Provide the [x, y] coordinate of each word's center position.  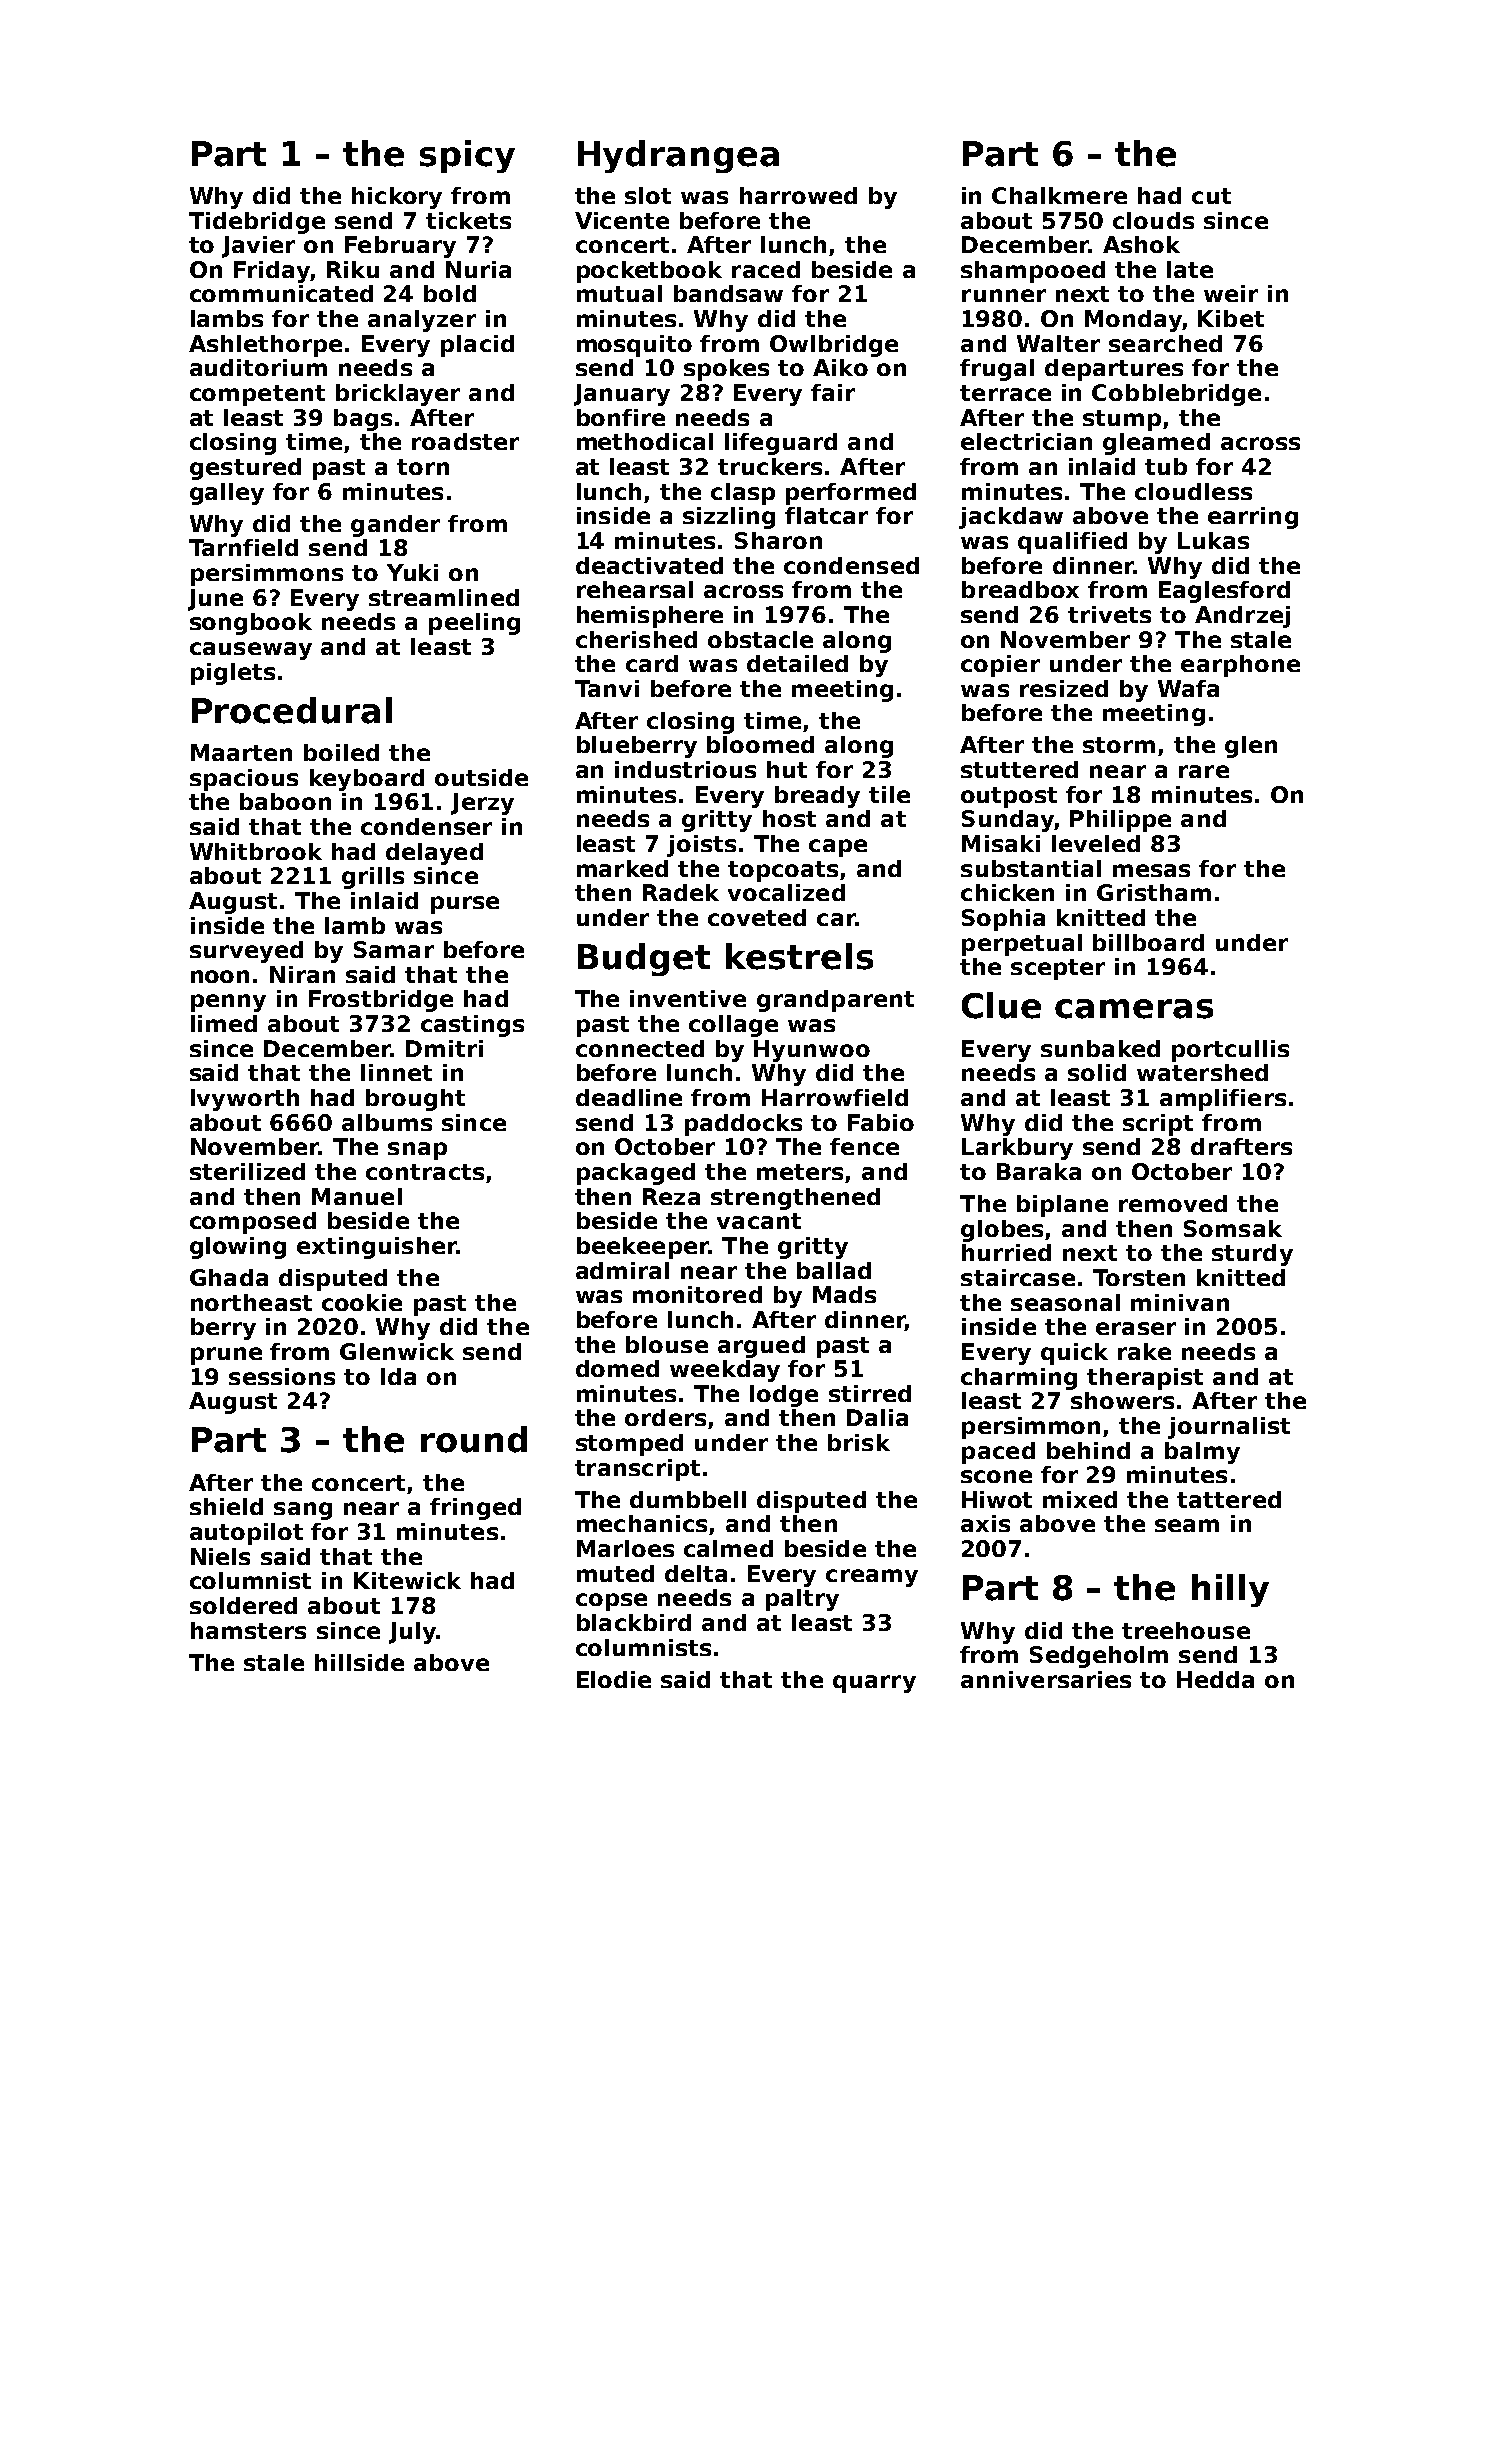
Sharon [778, 540]
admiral [622, 1270]
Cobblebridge [1176, 395]
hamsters [248, 1630]
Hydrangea [678, 156]
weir [1231, 293]
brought [415, 1100]
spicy [467, 156]
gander [395, 526]
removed [1173, 1203]
